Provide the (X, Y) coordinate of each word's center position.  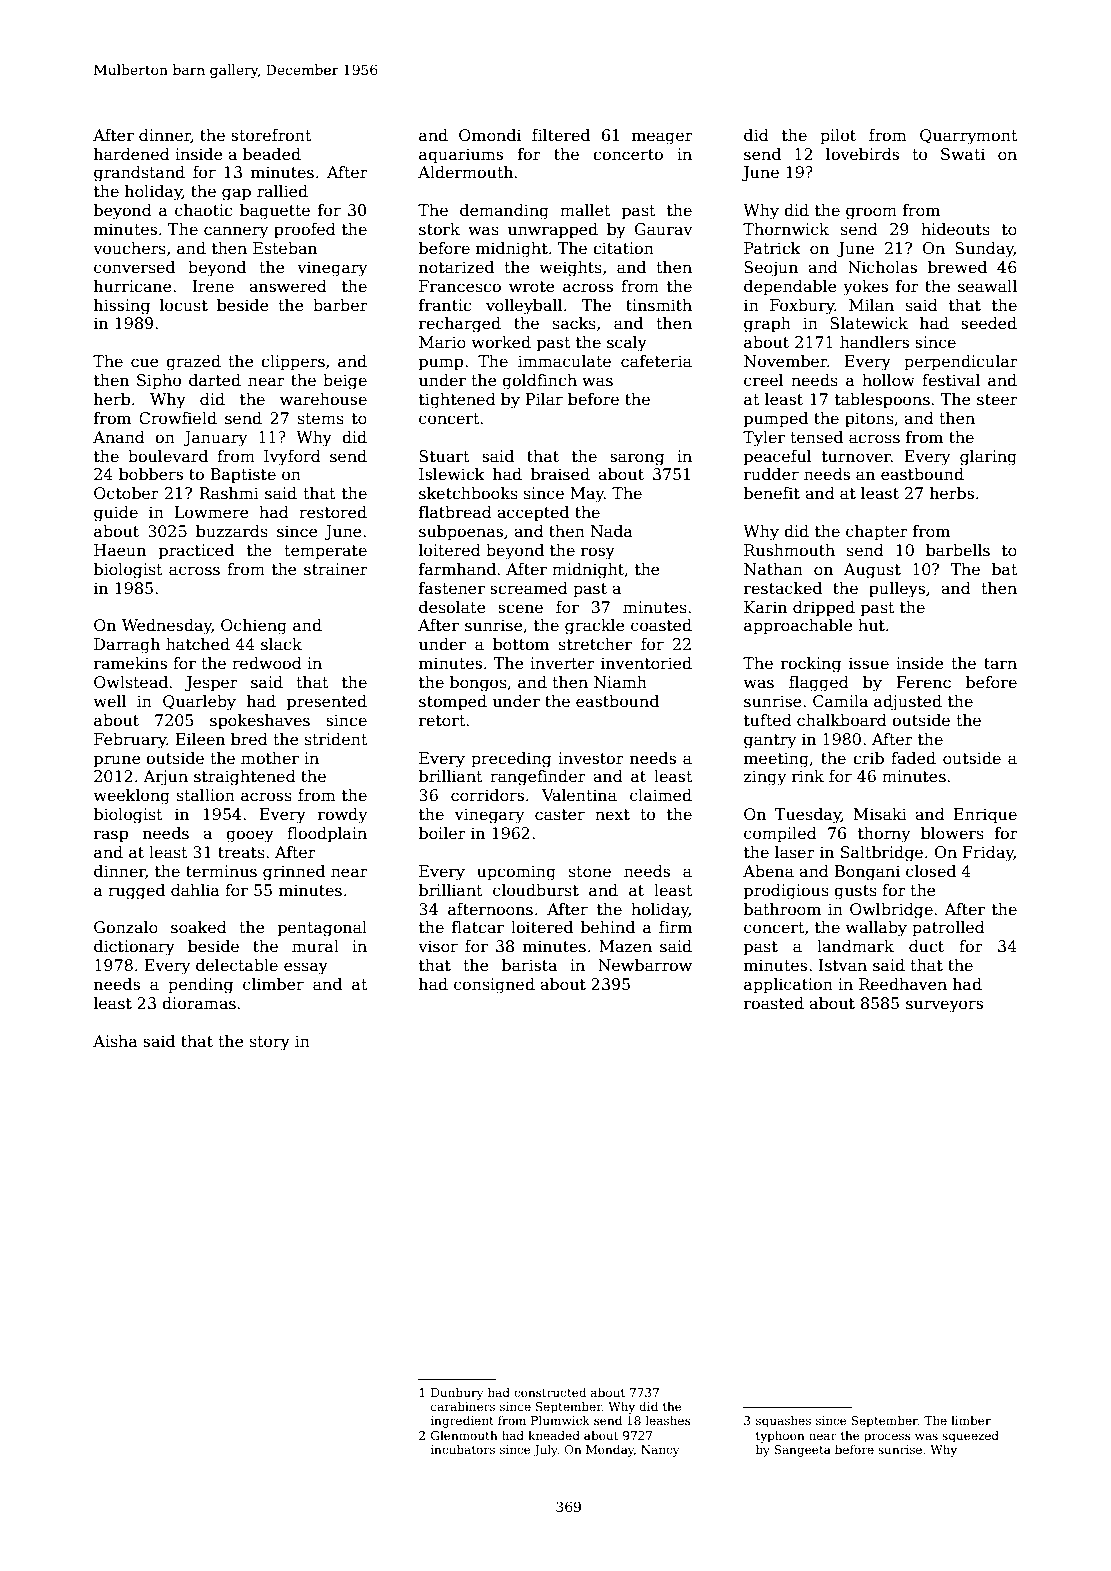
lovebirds (862, 154)
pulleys (897, 590)
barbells (958, 550)
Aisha (115, 1041)
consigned (494, 986)
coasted (661, 625)
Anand (119, 437)
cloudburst (536, 890)
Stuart (444, 456)
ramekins (130, 663)
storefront (271, 135)
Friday (988, 854)
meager (662, 138)
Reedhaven (903, 984)
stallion (206, 795)
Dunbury (457, 1393)
